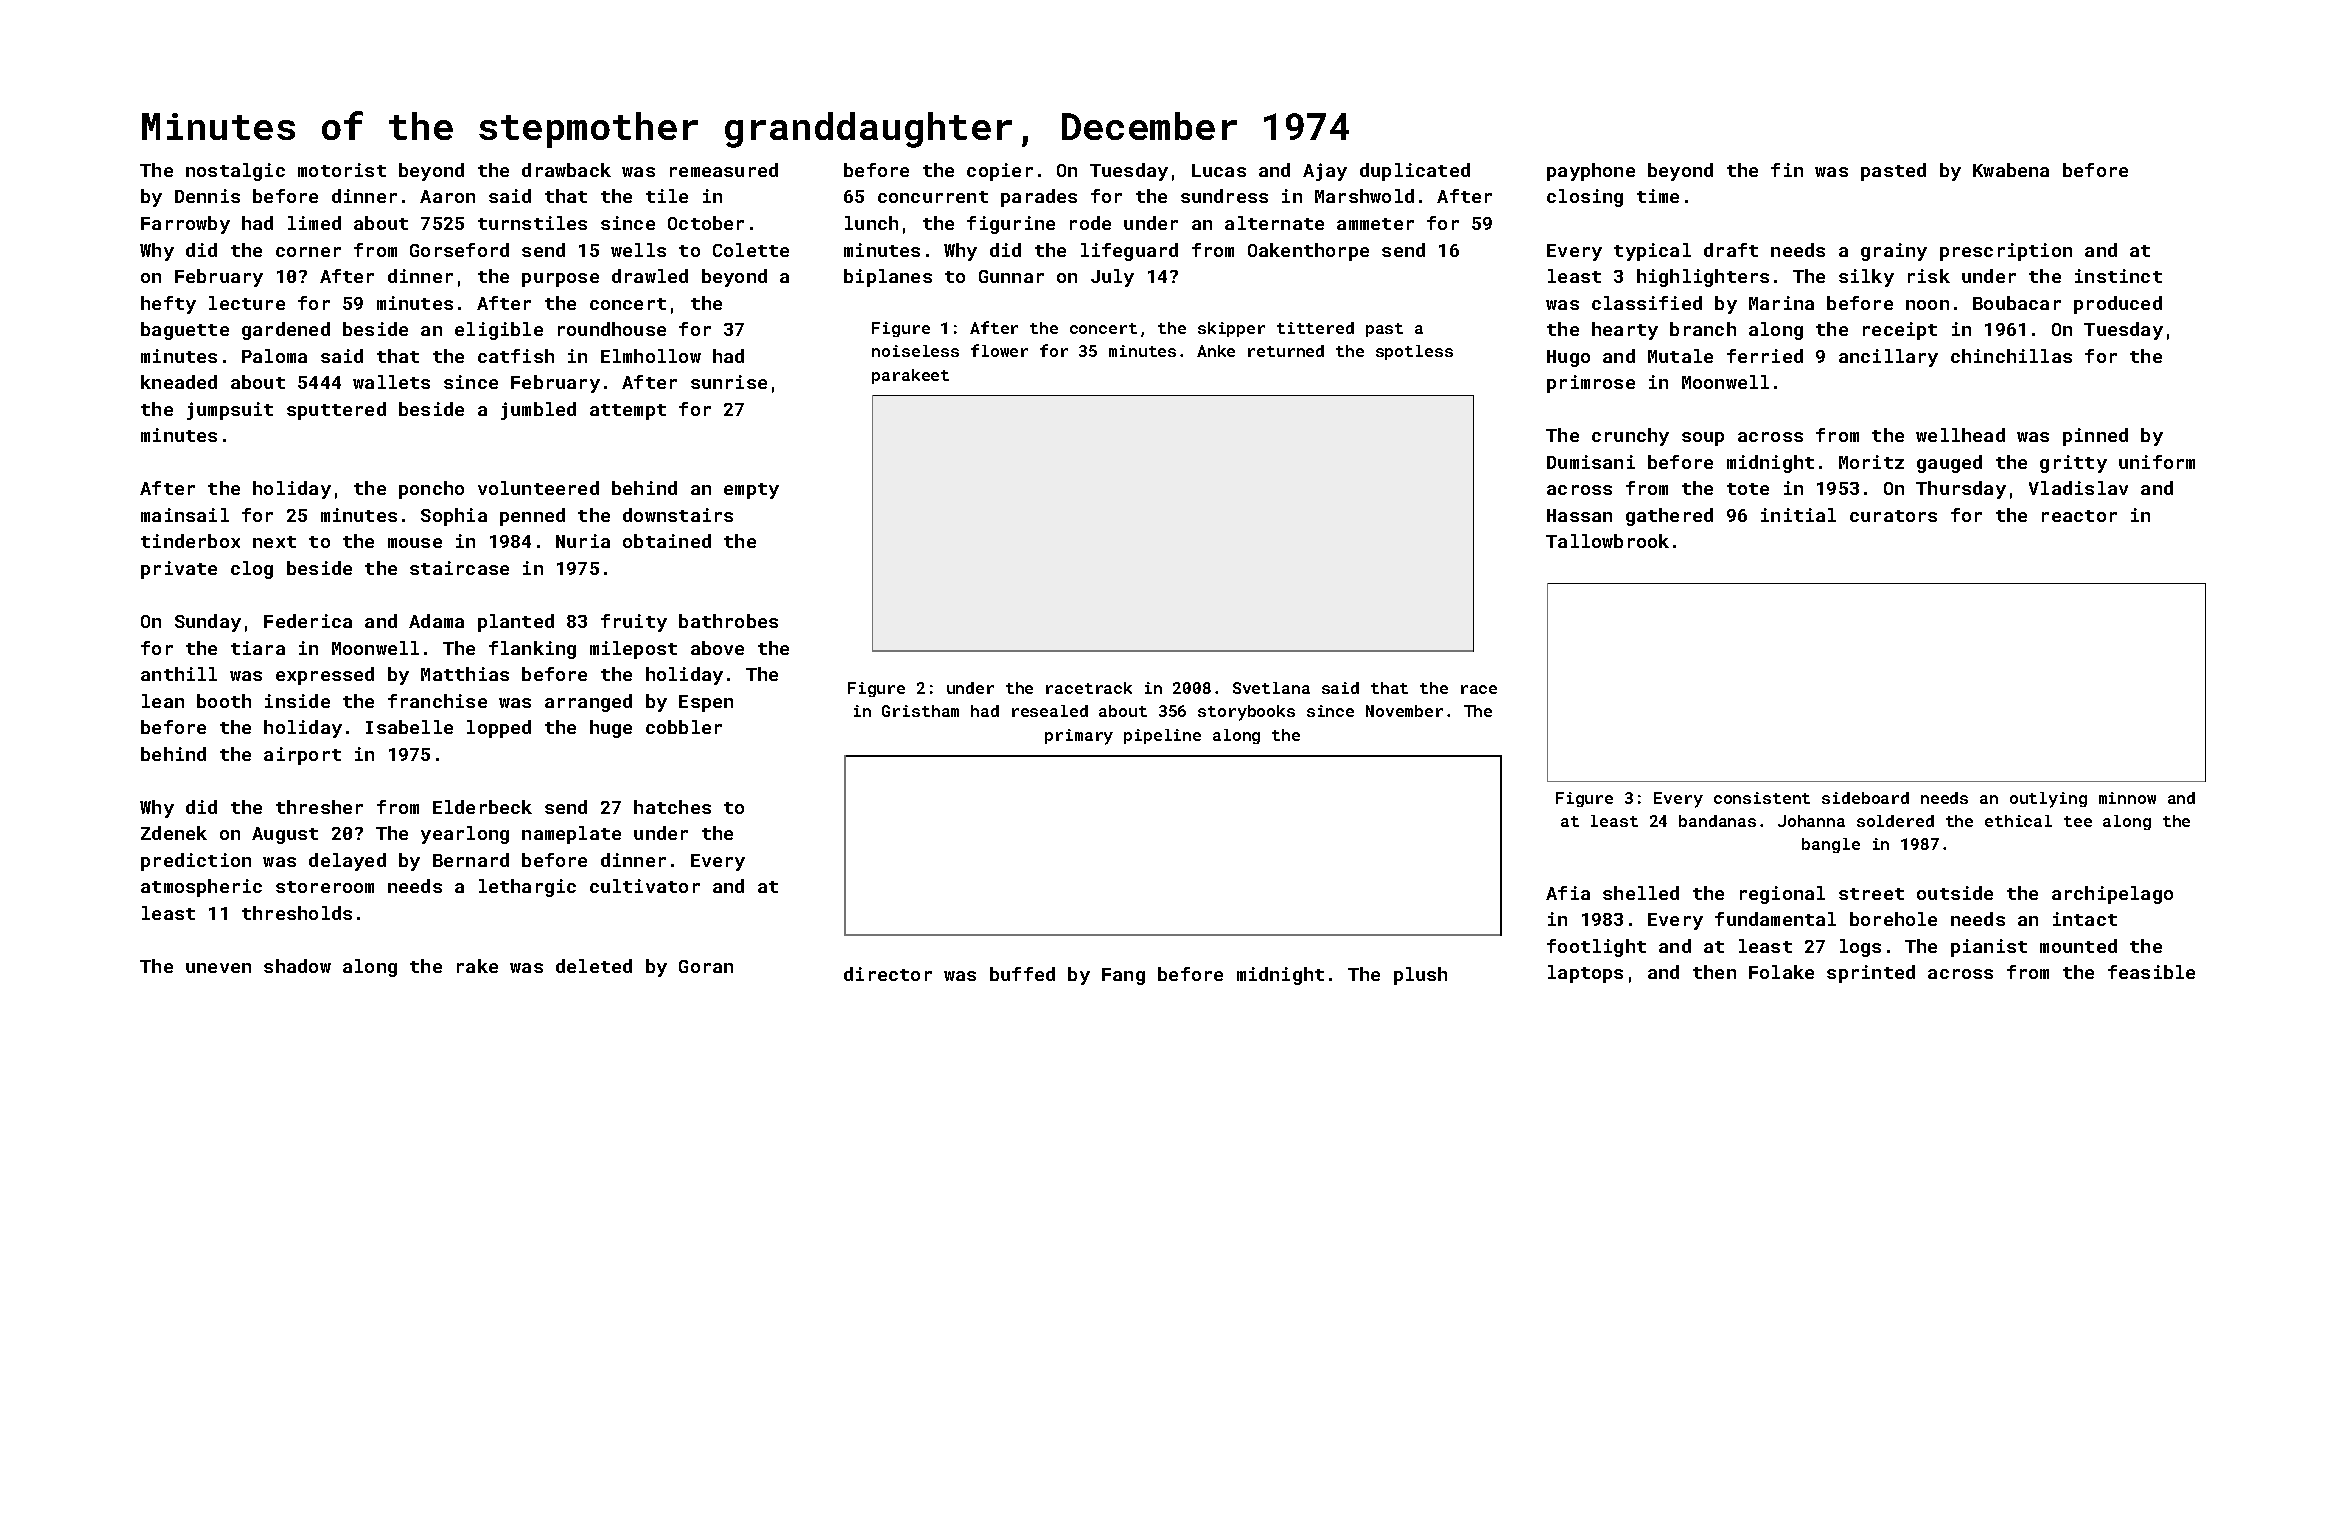 The height and width of the page is (1518, 2346). I want to click on staircase, so click(459, 568).
